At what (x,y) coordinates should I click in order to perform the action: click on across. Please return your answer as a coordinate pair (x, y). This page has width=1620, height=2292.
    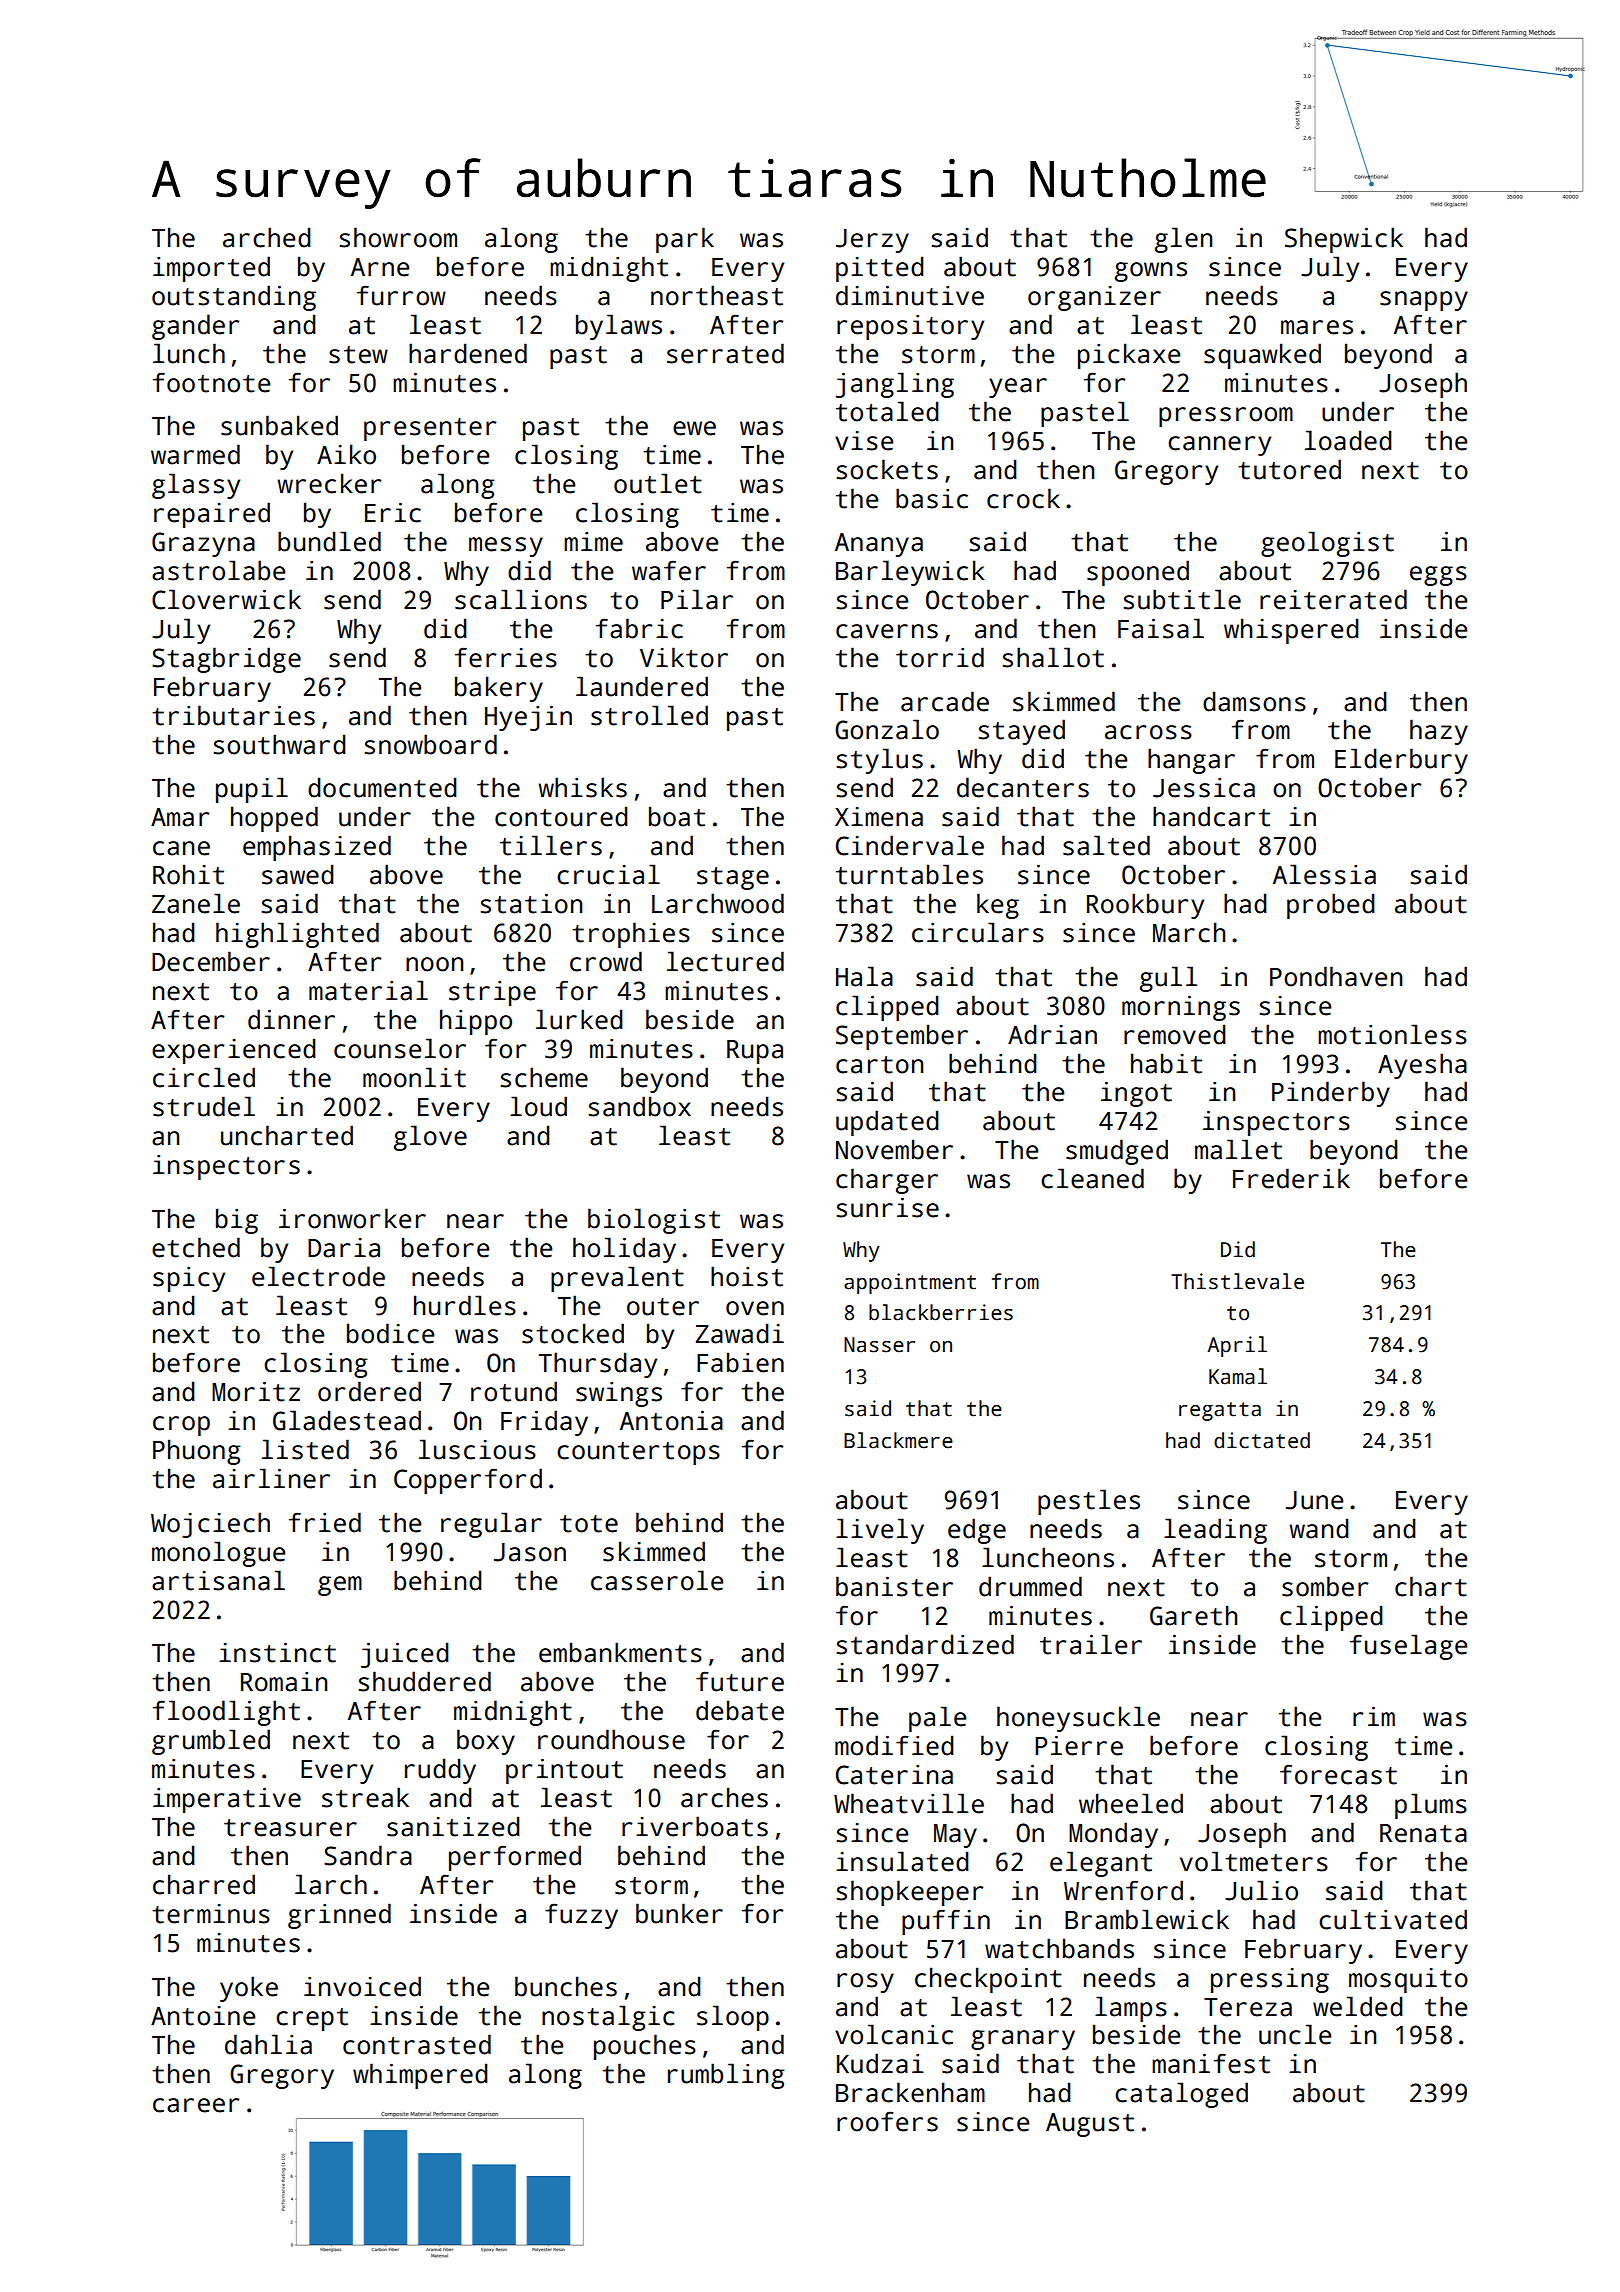
    Looking at the image, I should click on (1148, 732).
